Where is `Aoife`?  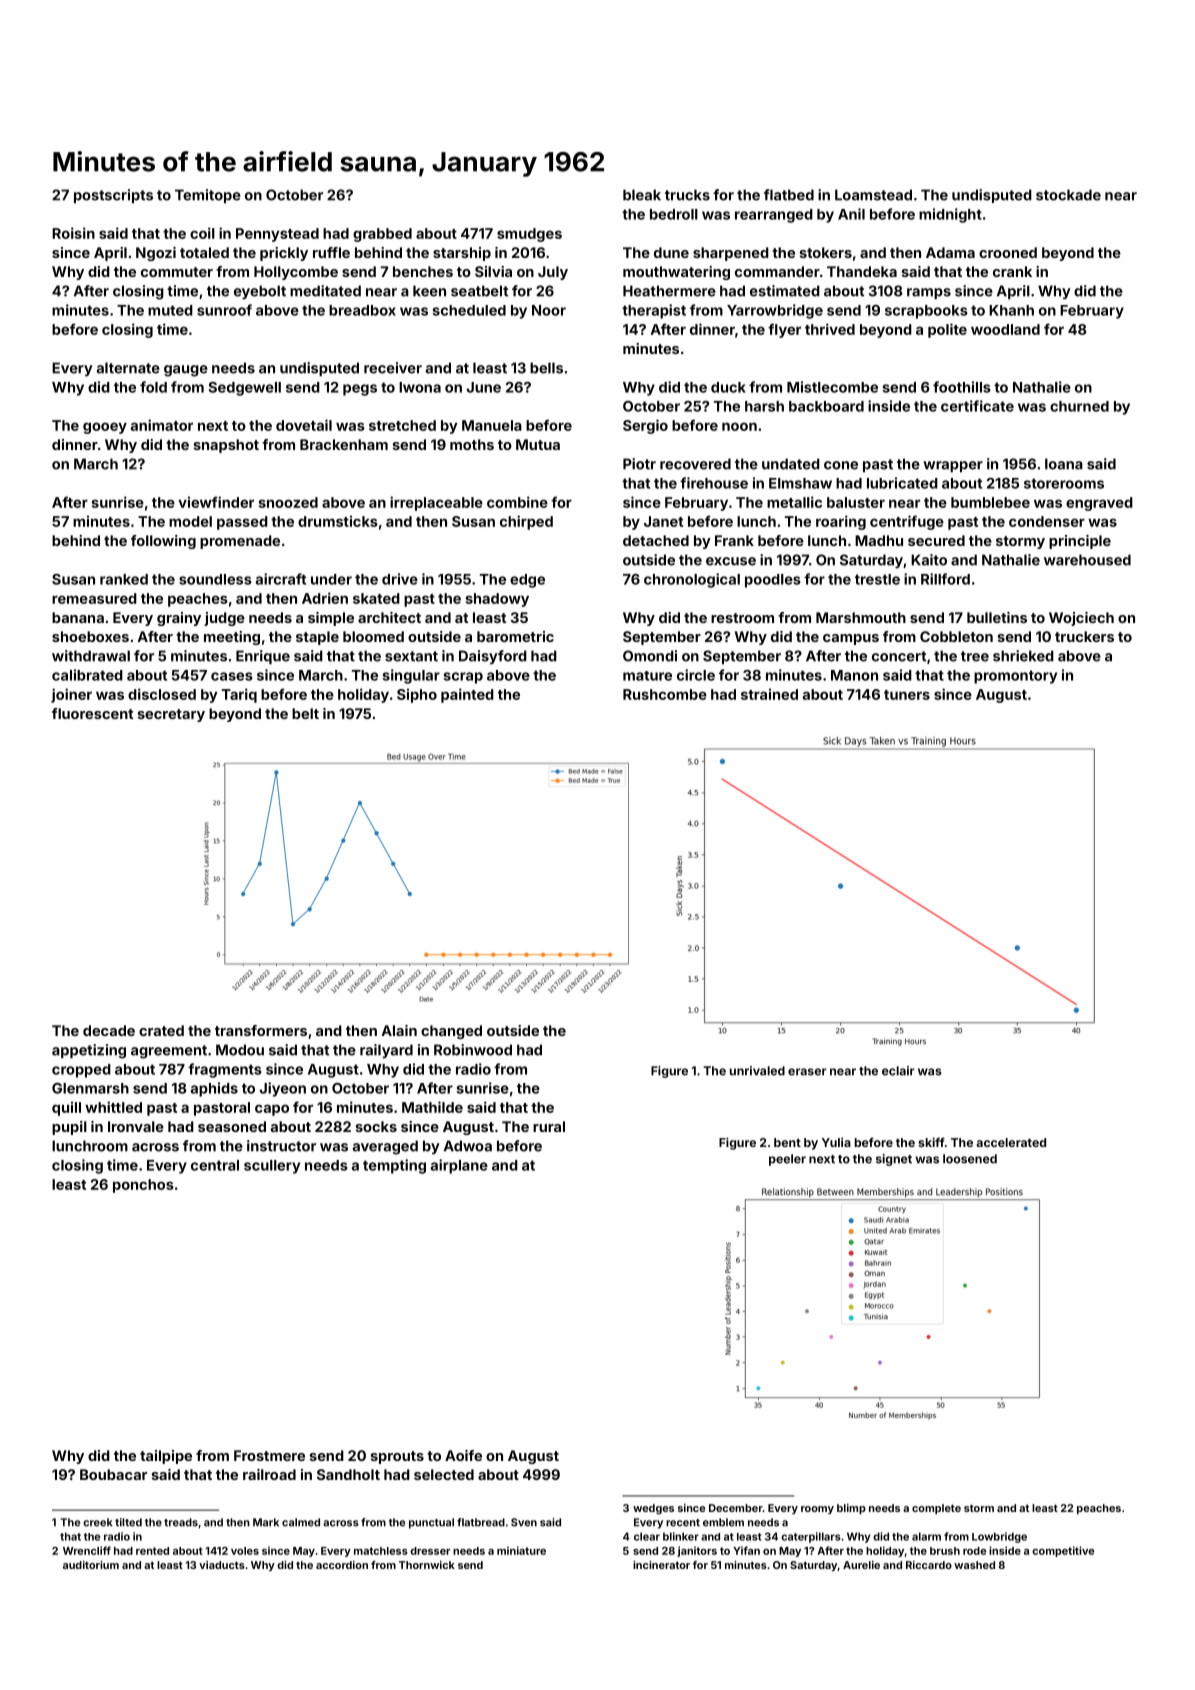 Aoife is located at coordinates (463, 1455).
